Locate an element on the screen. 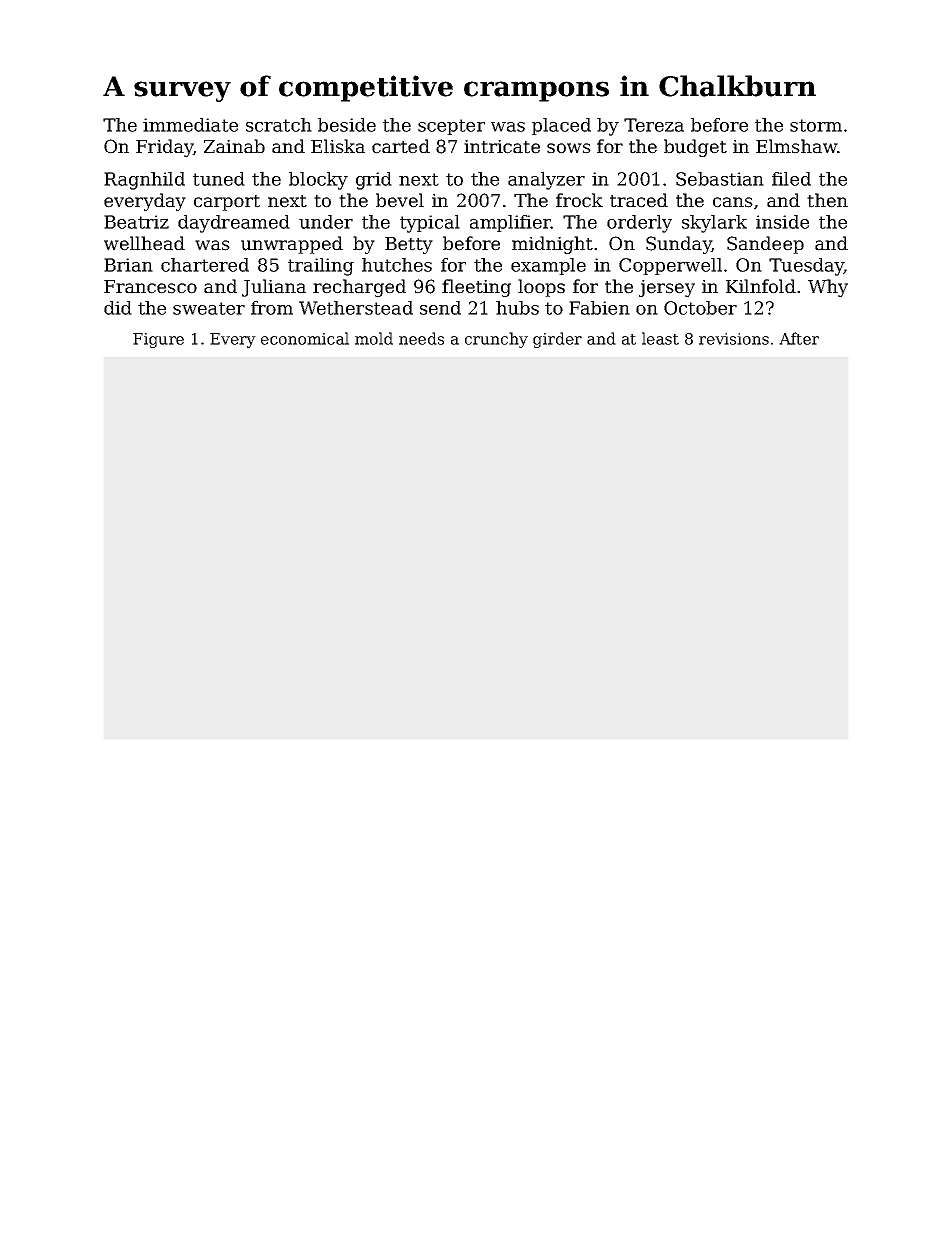 Image resolution: width=952 pixels, height=1233 pixels. Sandeep is located at coordinates (765, 245).
